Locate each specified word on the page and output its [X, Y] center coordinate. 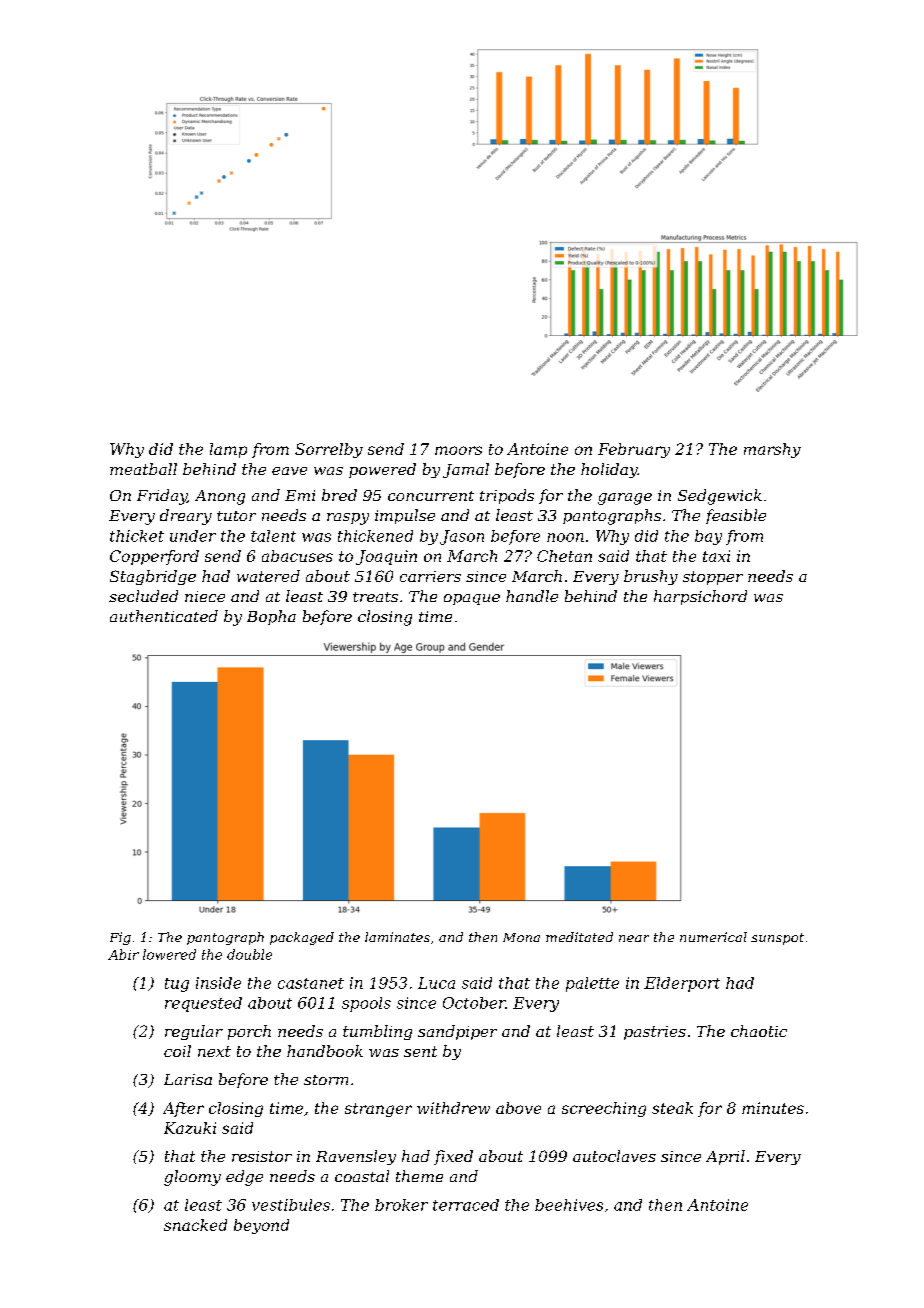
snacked [195, 1225]
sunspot [777, 939]
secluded [143, 596]
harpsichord [700, 597]
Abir [123, 954]
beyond [261, 1226]
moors [458, 450]
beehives [569, 1205]
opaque [472, 599]
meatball [143, 469]
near [634, 938]
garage [625, 499]
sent [420, 1051]
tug [177, 985]
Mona [521, 937]
